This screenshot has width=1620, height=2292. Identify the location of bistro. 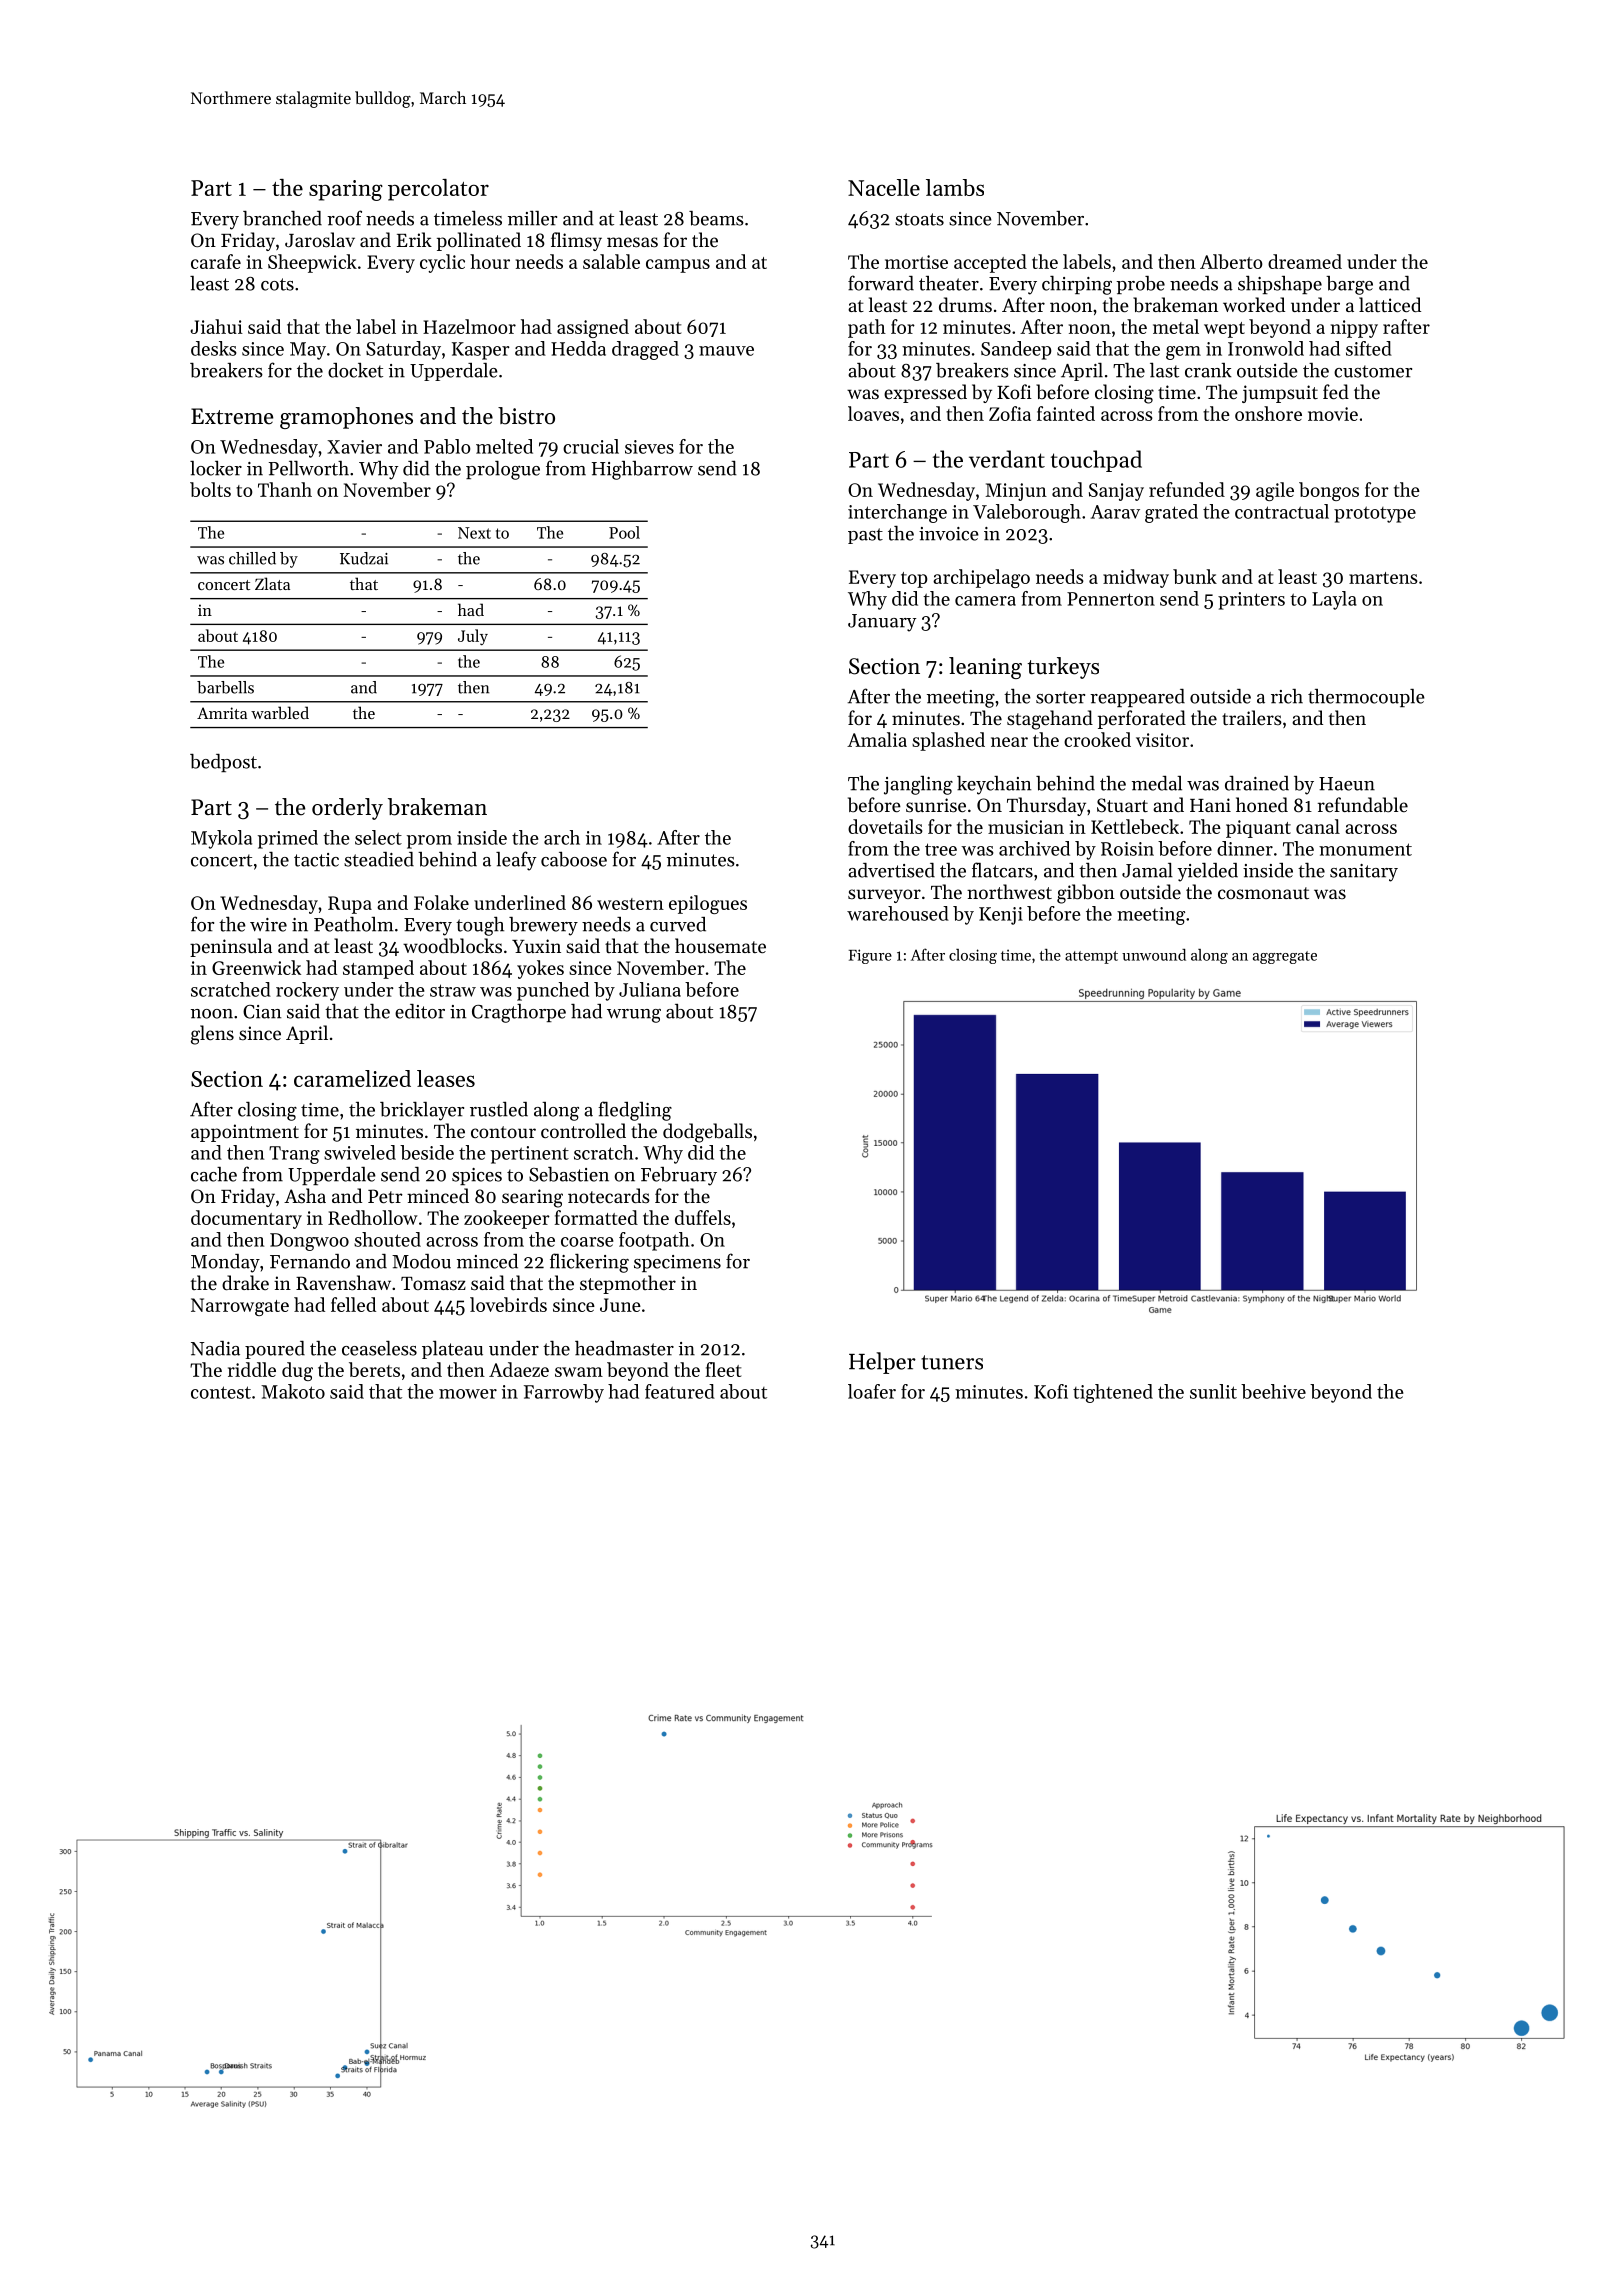
(526, 416).
